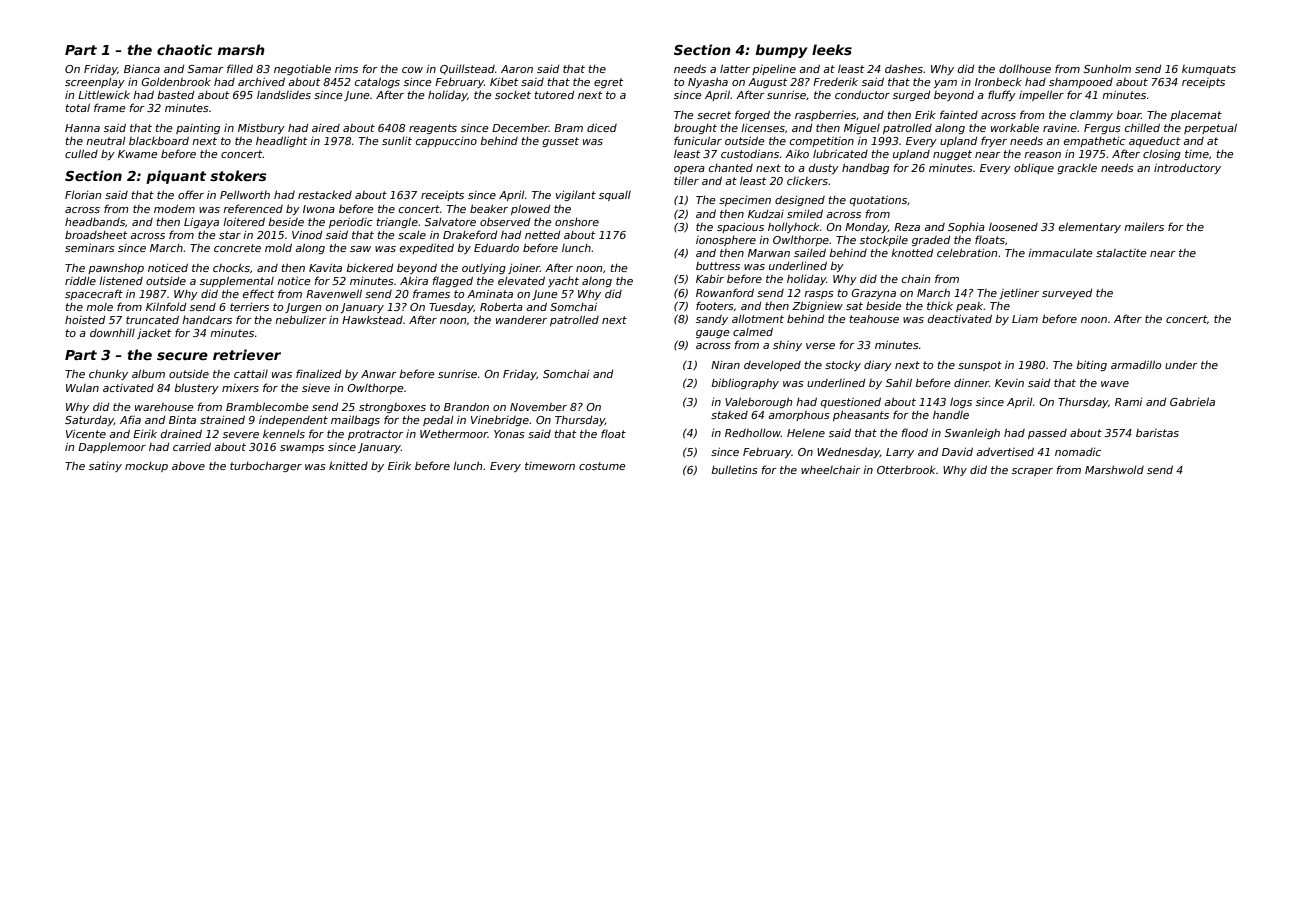  Describe the element at coordinates (397, 222) in the screenshot. I see `triangle` at that location.
